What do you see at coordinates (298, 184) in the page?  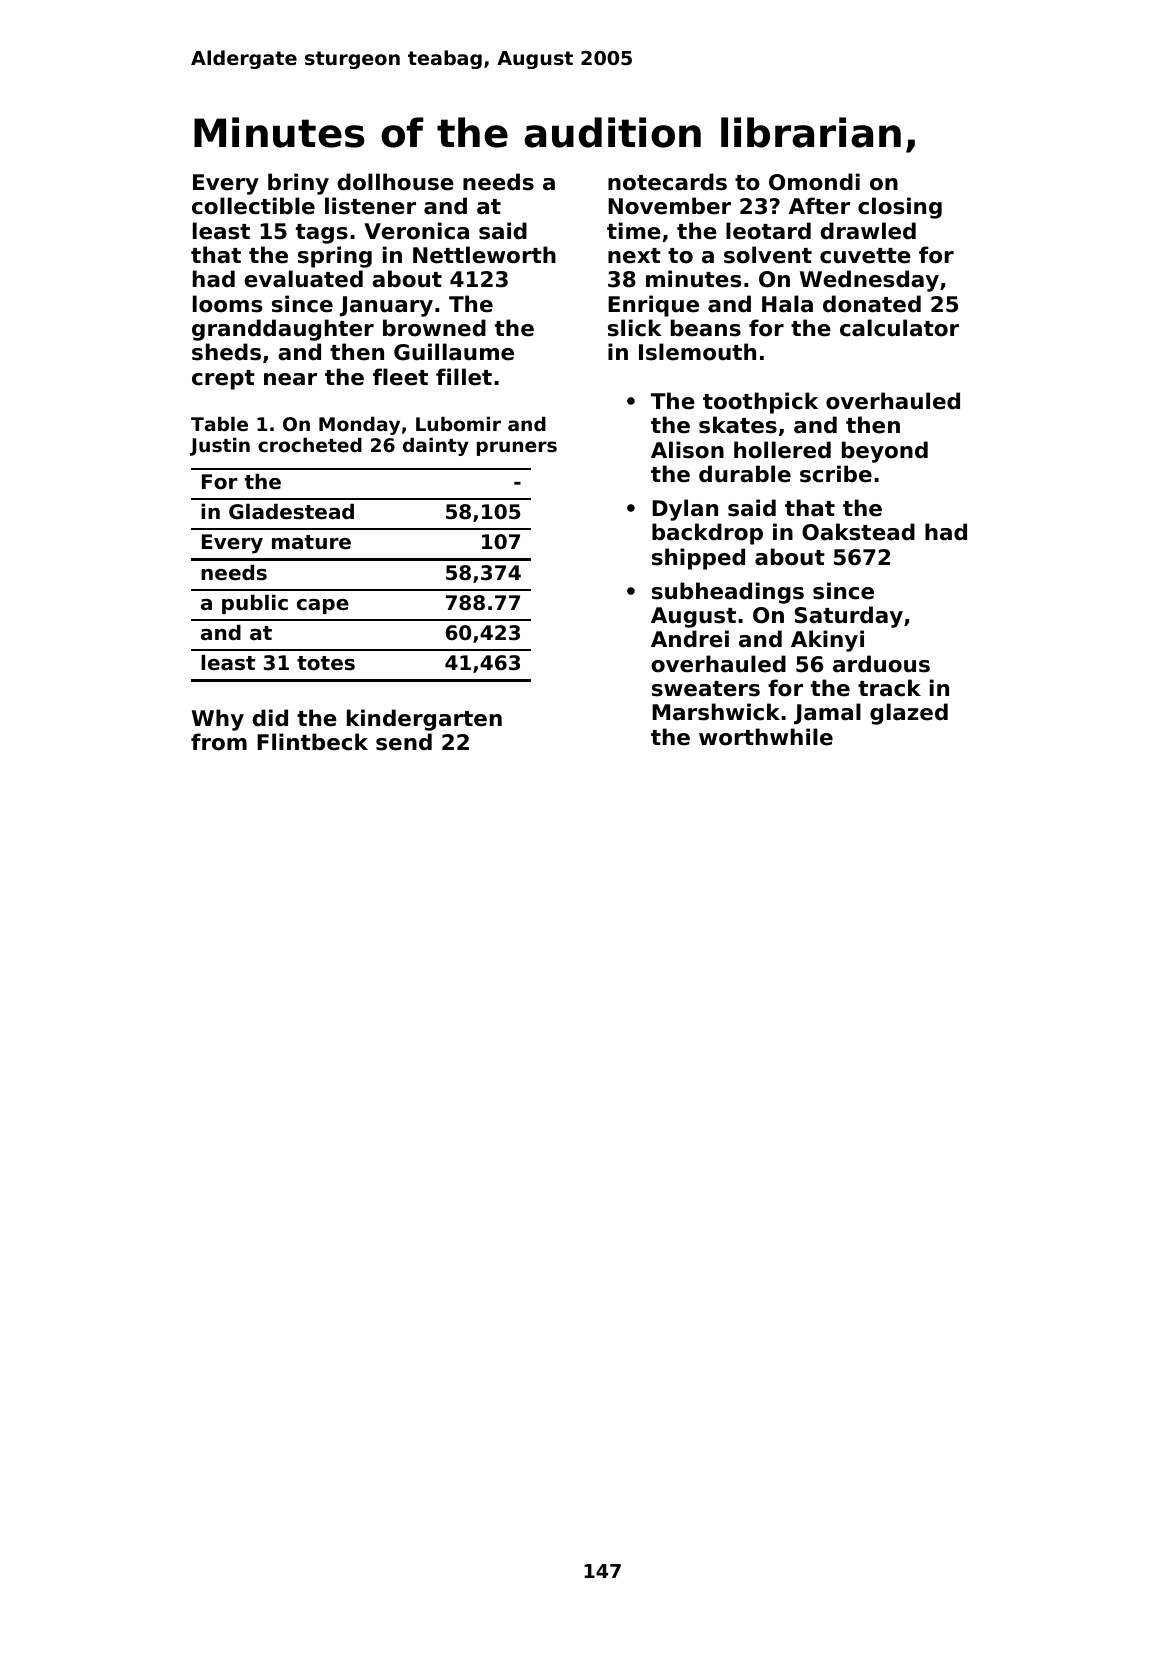 I see `briny` at bounding box center [298, 184].
